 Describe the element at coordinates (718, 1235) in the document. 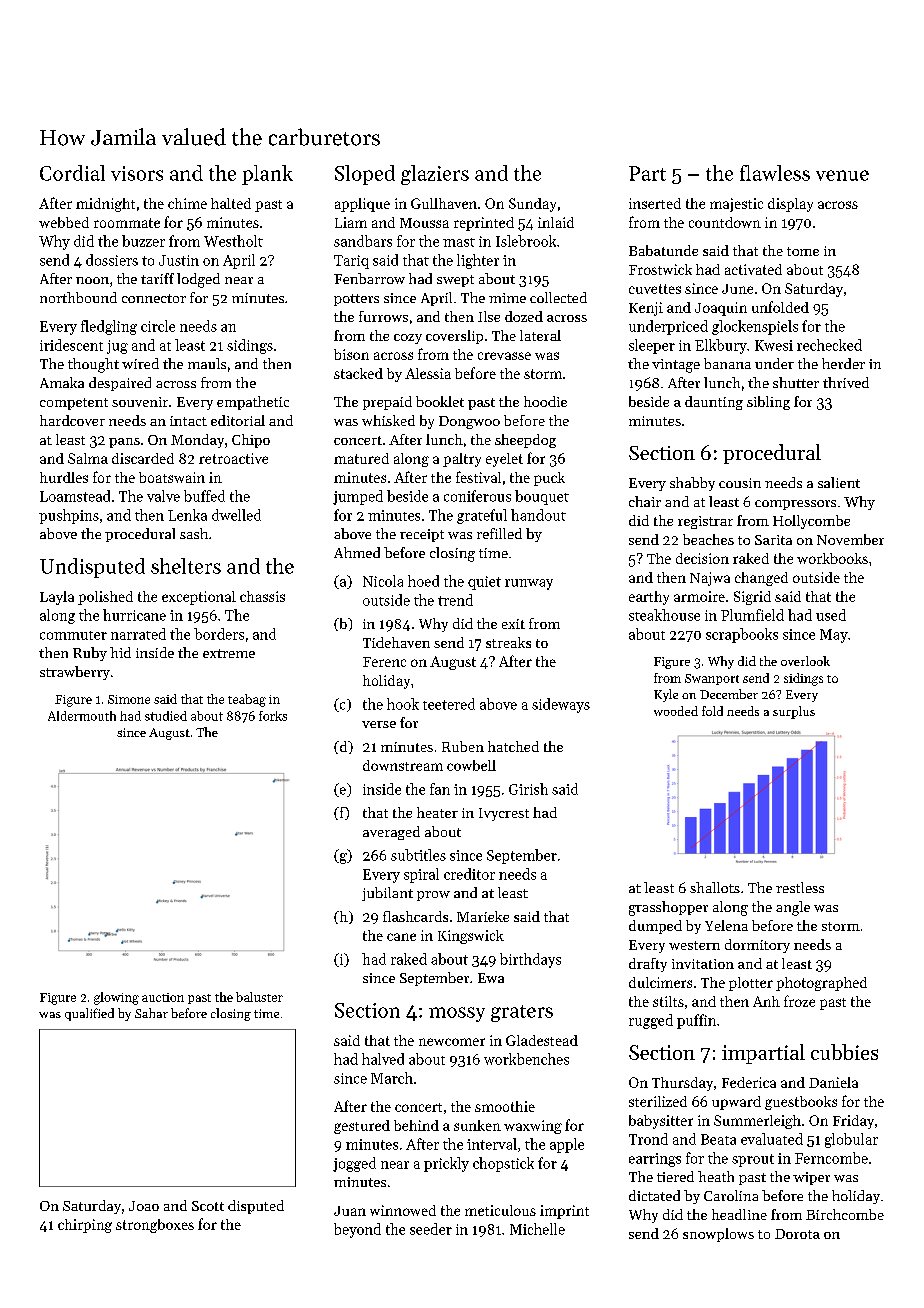

I see `snowplows` at that location.
